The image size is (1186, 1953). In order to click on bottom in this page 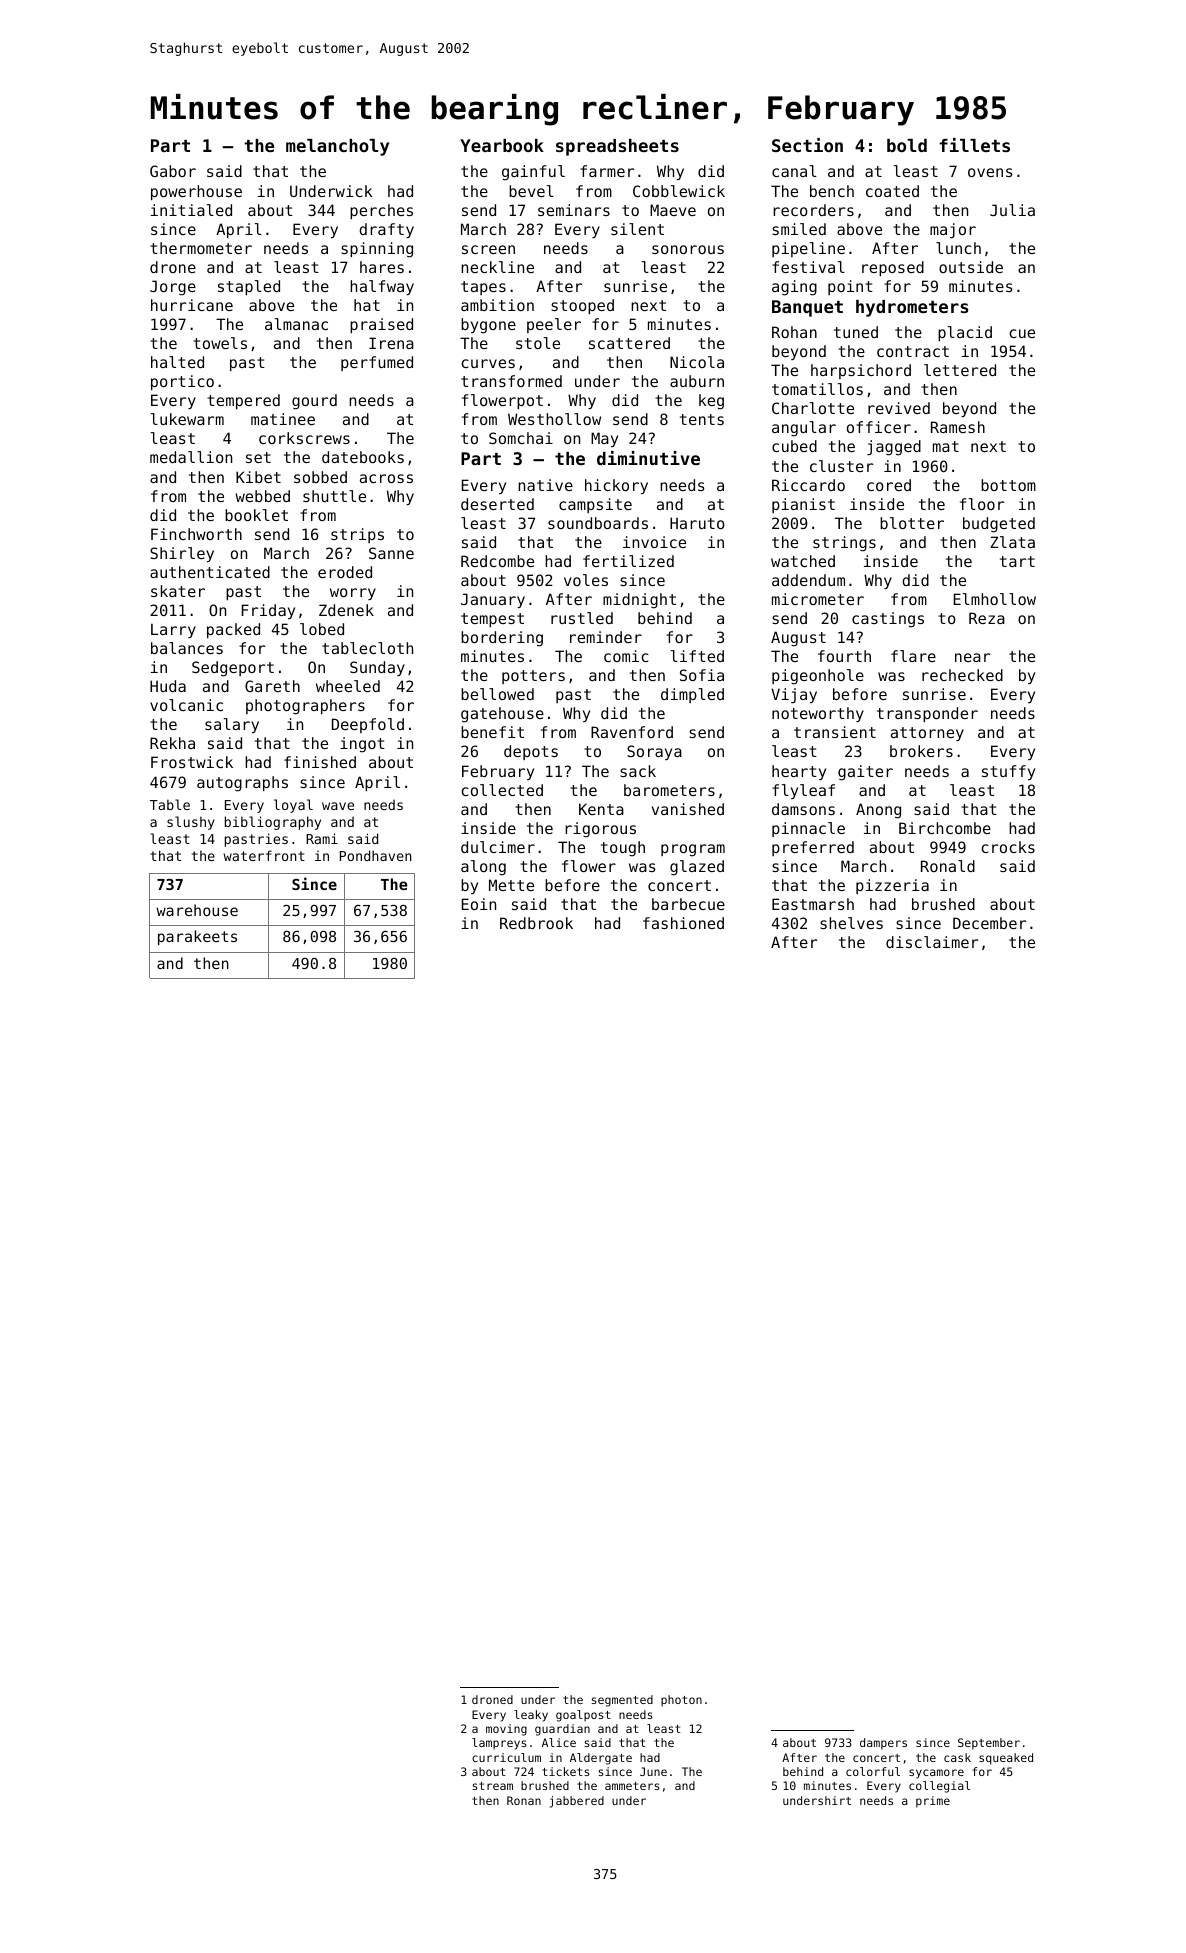, I will do `click(1008, 485)`.
